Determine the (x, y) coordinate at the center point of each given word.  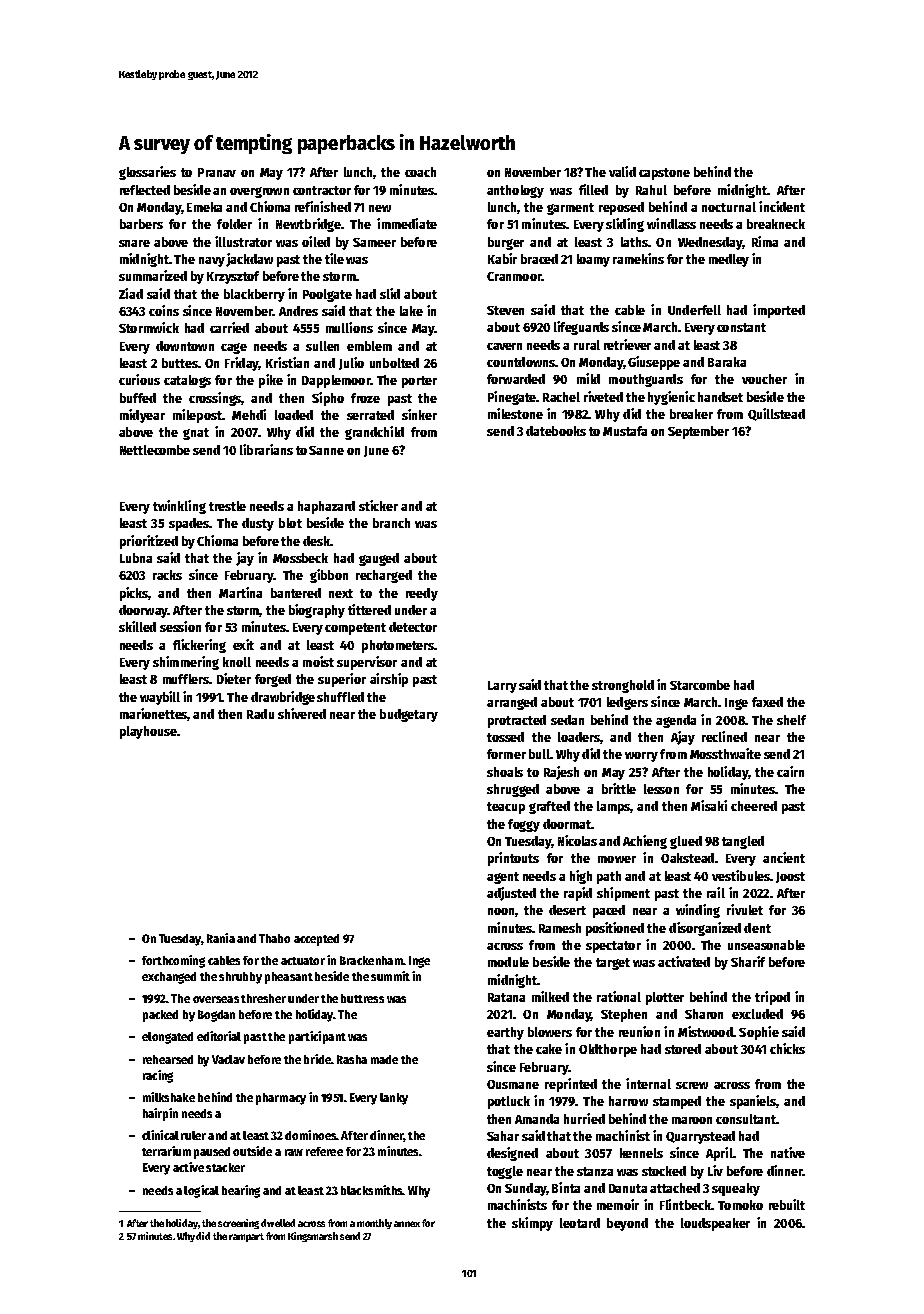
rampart (246, 1237)
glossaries (147, 173)
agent (503, 878)
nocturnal (729, 207)
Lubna (136, 558)
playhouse (148, 732)
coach (420, 172)
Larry (502, 687)
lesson (661, 789)
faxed (767, 702)
